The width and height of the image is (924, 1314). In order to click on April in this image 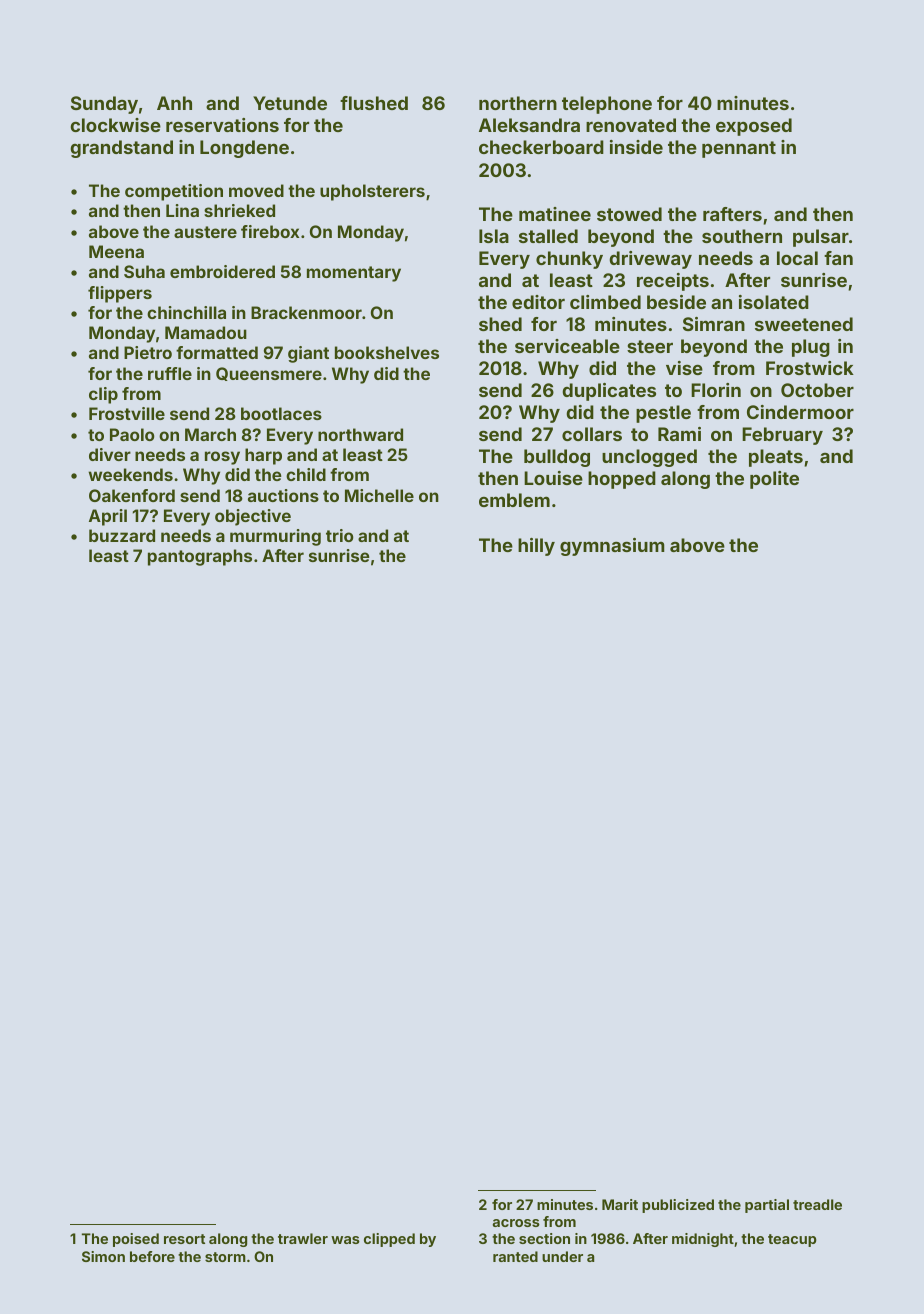, I will do `click(108, 517)`.
